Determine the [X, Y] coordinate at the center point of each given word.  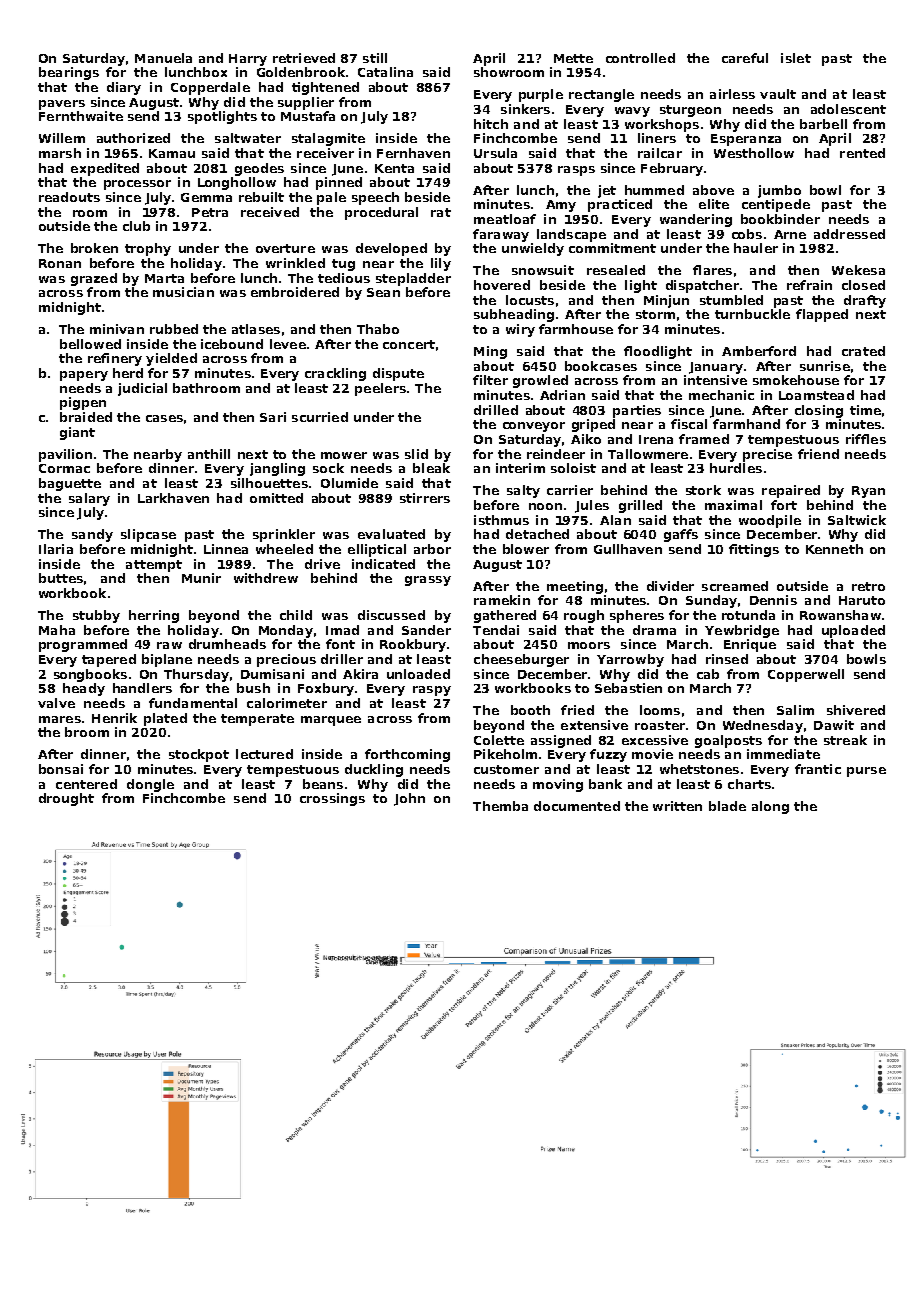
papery [84, 376]
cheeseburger [521, 660]
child [296, 615]
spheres [637, 616]
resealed [616, 270]
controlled [640, 58]
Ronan [60, 263]
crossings [332, 799]
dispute [398, 374]
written [677, 806]
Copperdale [210, 88]
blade [727, 806]
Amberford [759, 351]
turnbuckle [752, 314]
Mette [573, 58]
